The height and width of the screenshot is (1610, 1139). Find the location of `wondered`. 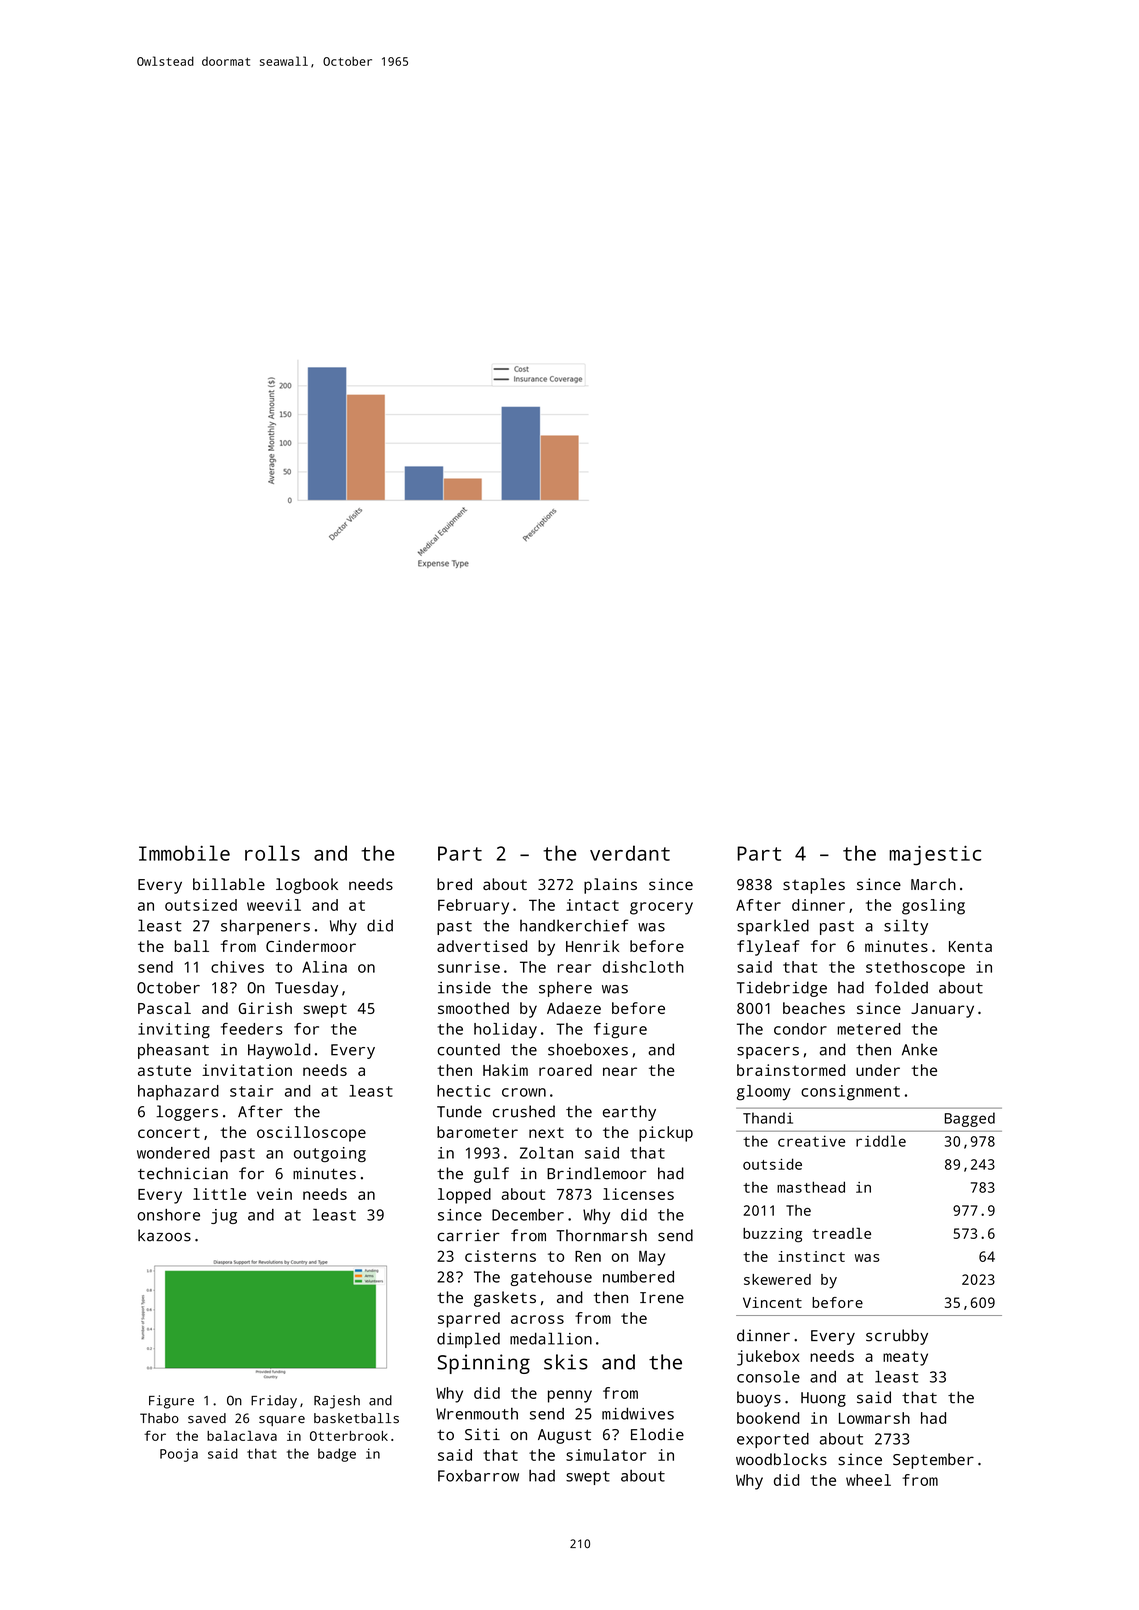

wondered is located at coordinates (173, 1153).
